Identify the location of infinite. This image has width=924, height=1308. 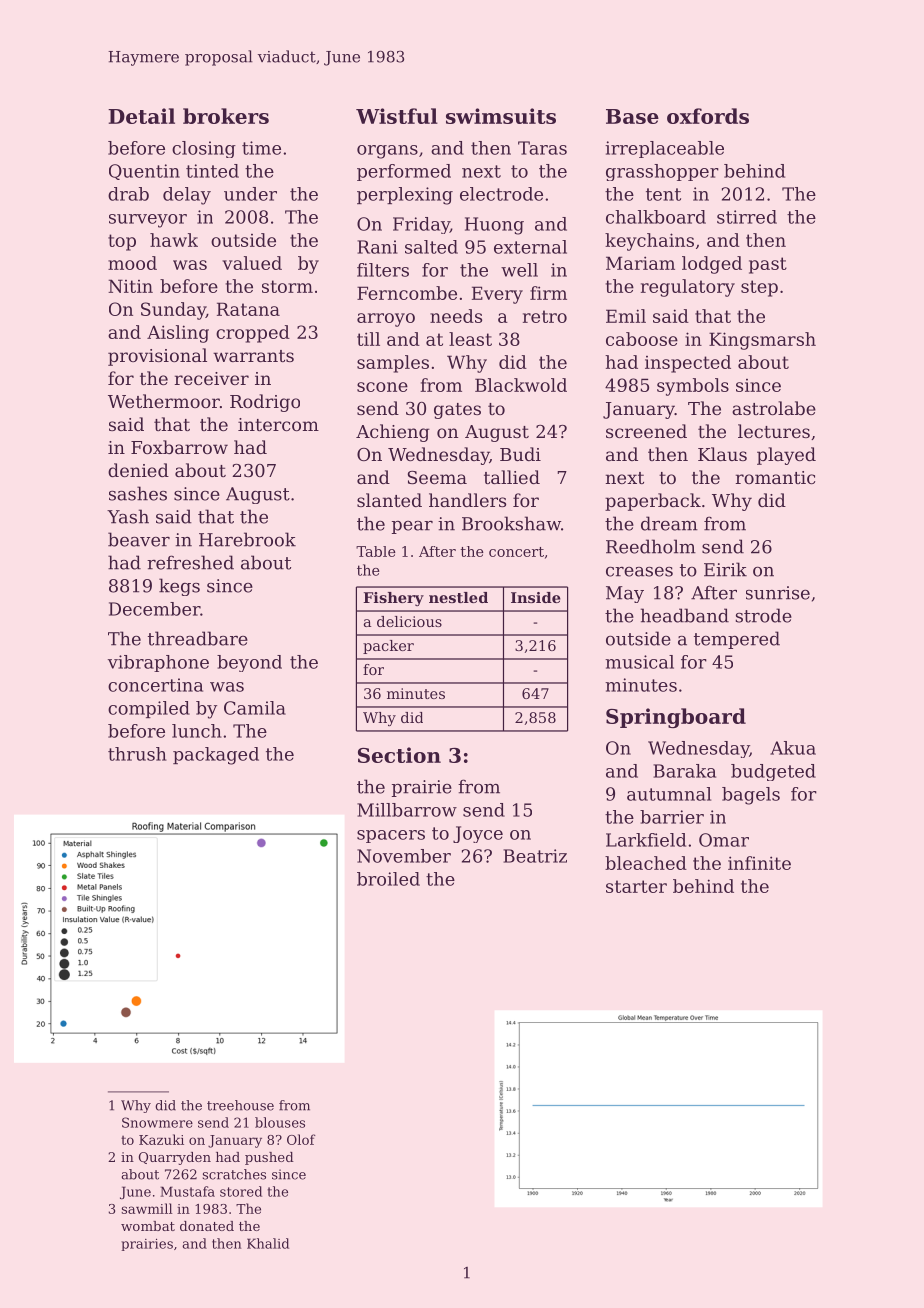
(759, 863).
